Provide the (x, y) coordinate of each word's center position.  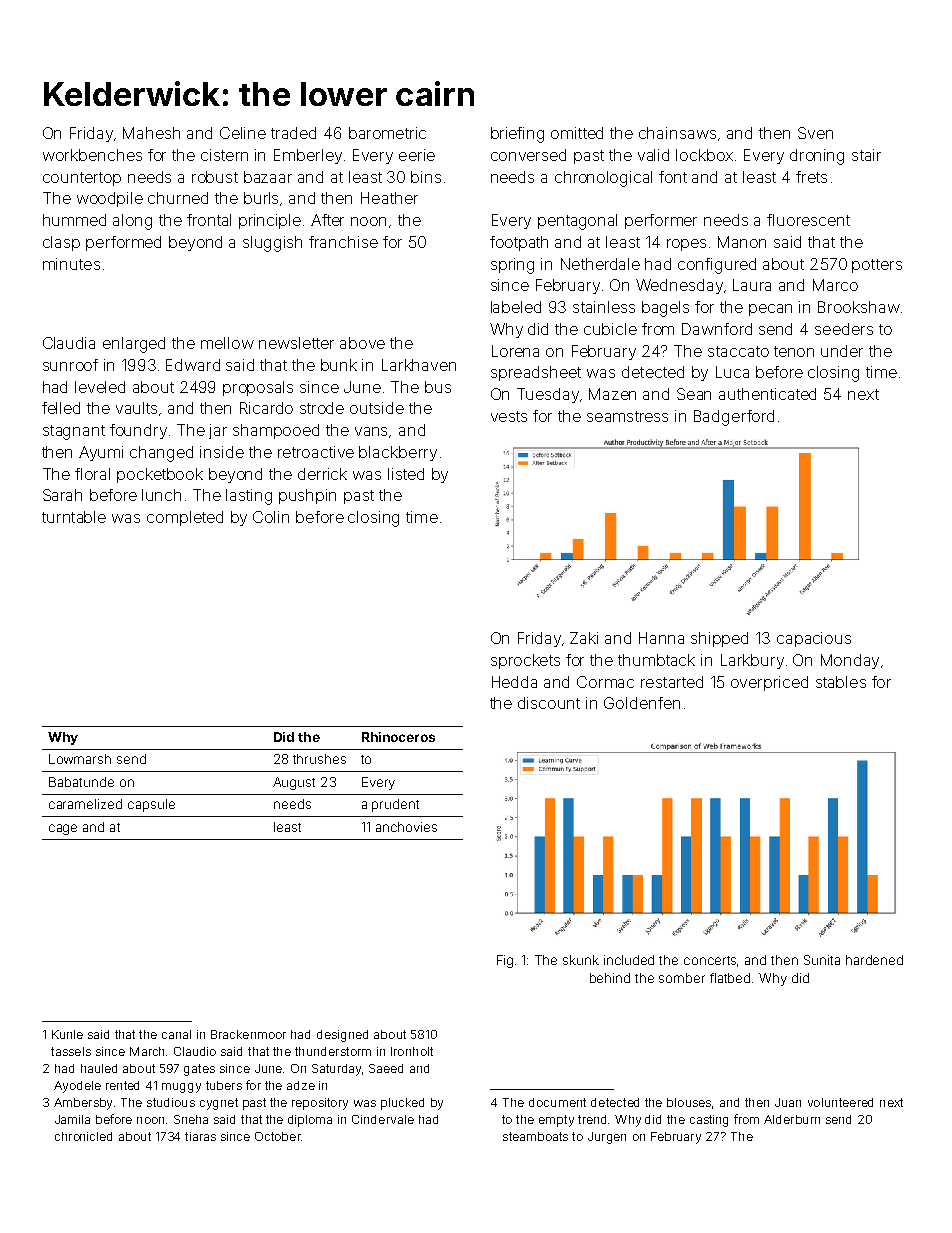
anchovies (406, 827)
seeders (844, 329)
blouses (689, 1102)
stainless (604, 307)
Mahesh (151, 133)
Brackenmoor (248, 1034)
